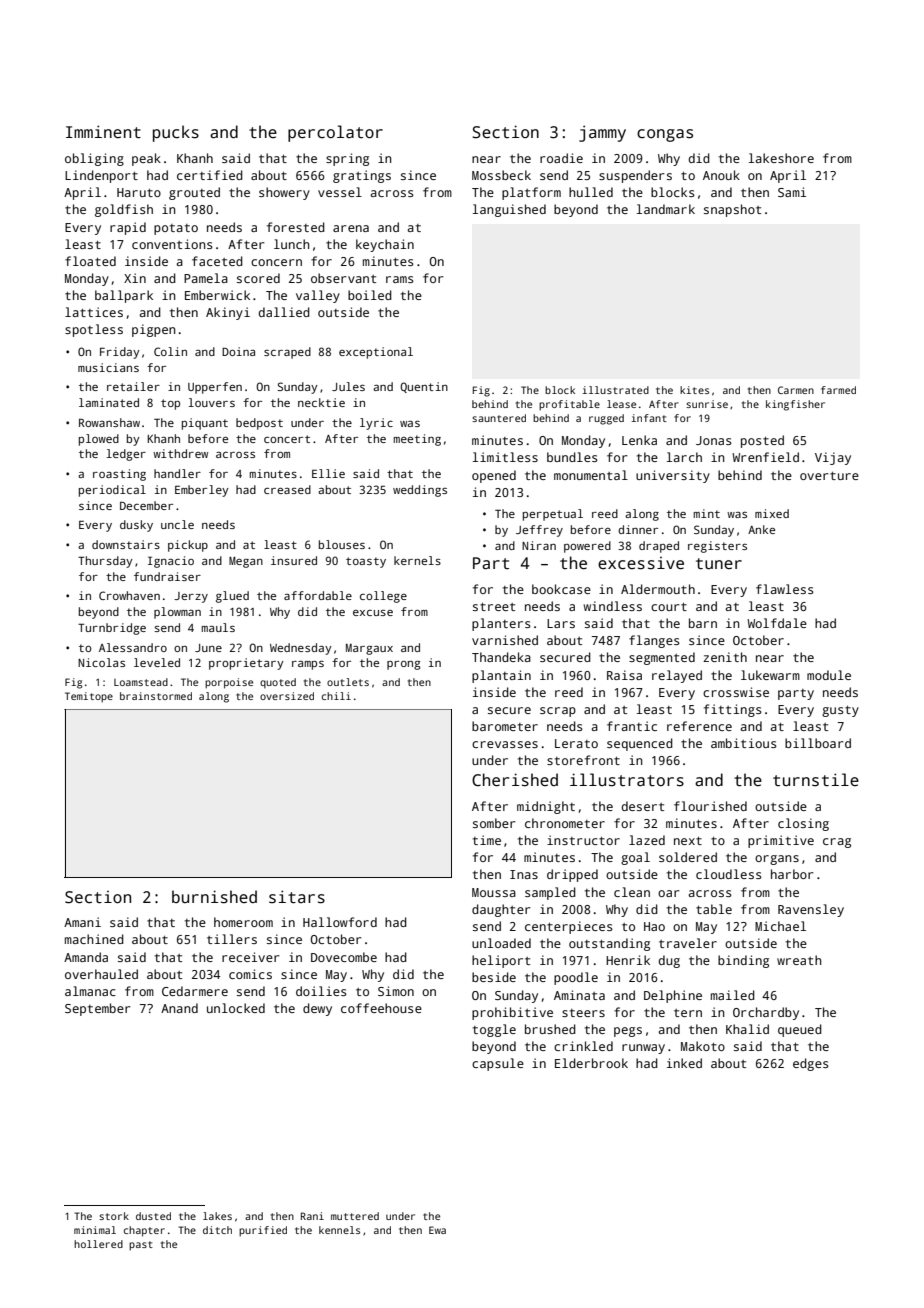  Describe the element at coordinates (287, 696) in the page. I see `oversized` at that location.
